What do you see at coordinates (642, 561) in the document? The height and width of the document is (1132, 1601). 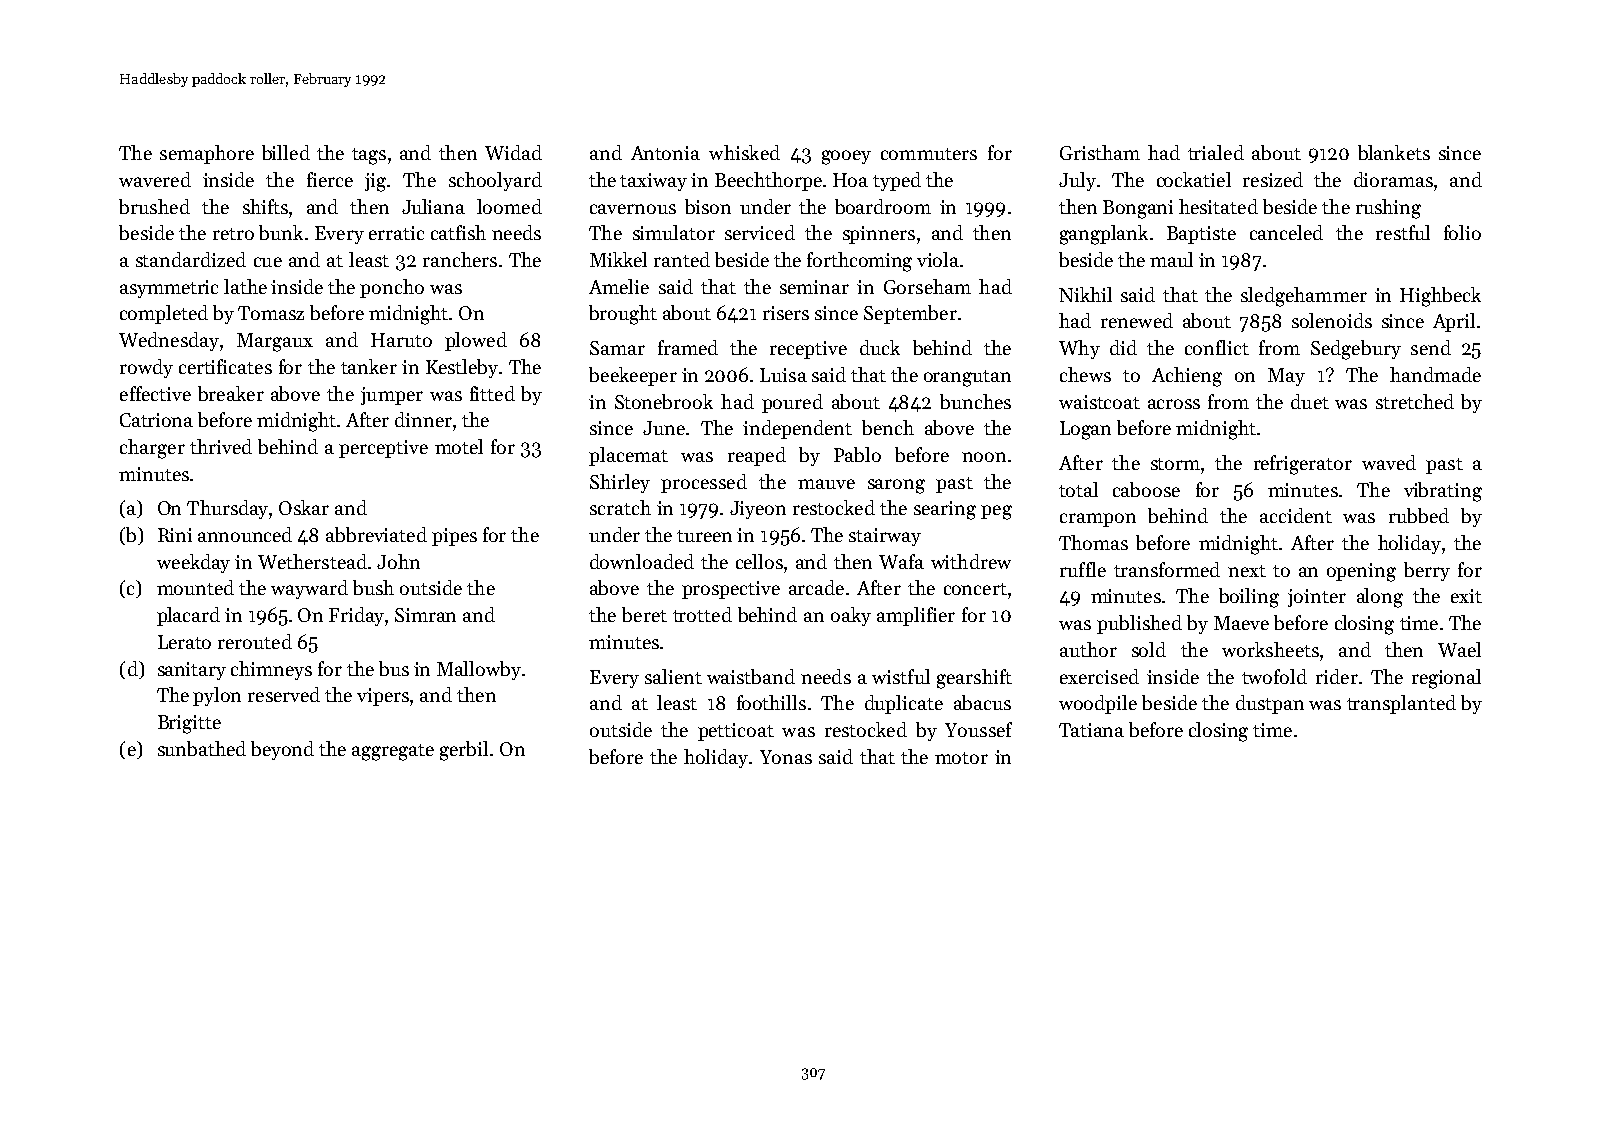 I see `downloaded` at bounding box center [642, 561].
